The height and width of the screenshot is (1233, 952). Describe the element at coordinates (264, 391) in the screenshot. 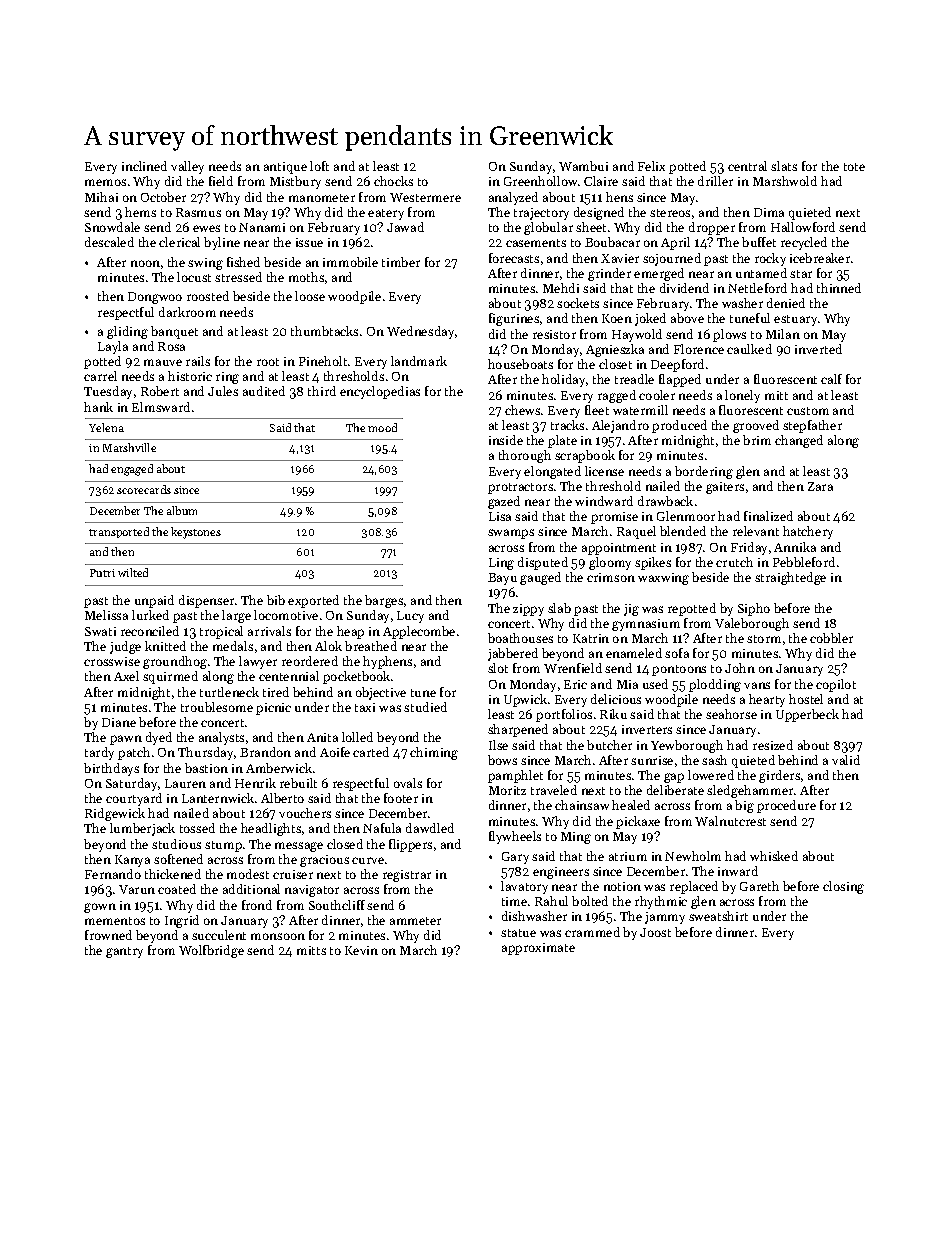

I see `audited` at that location.
